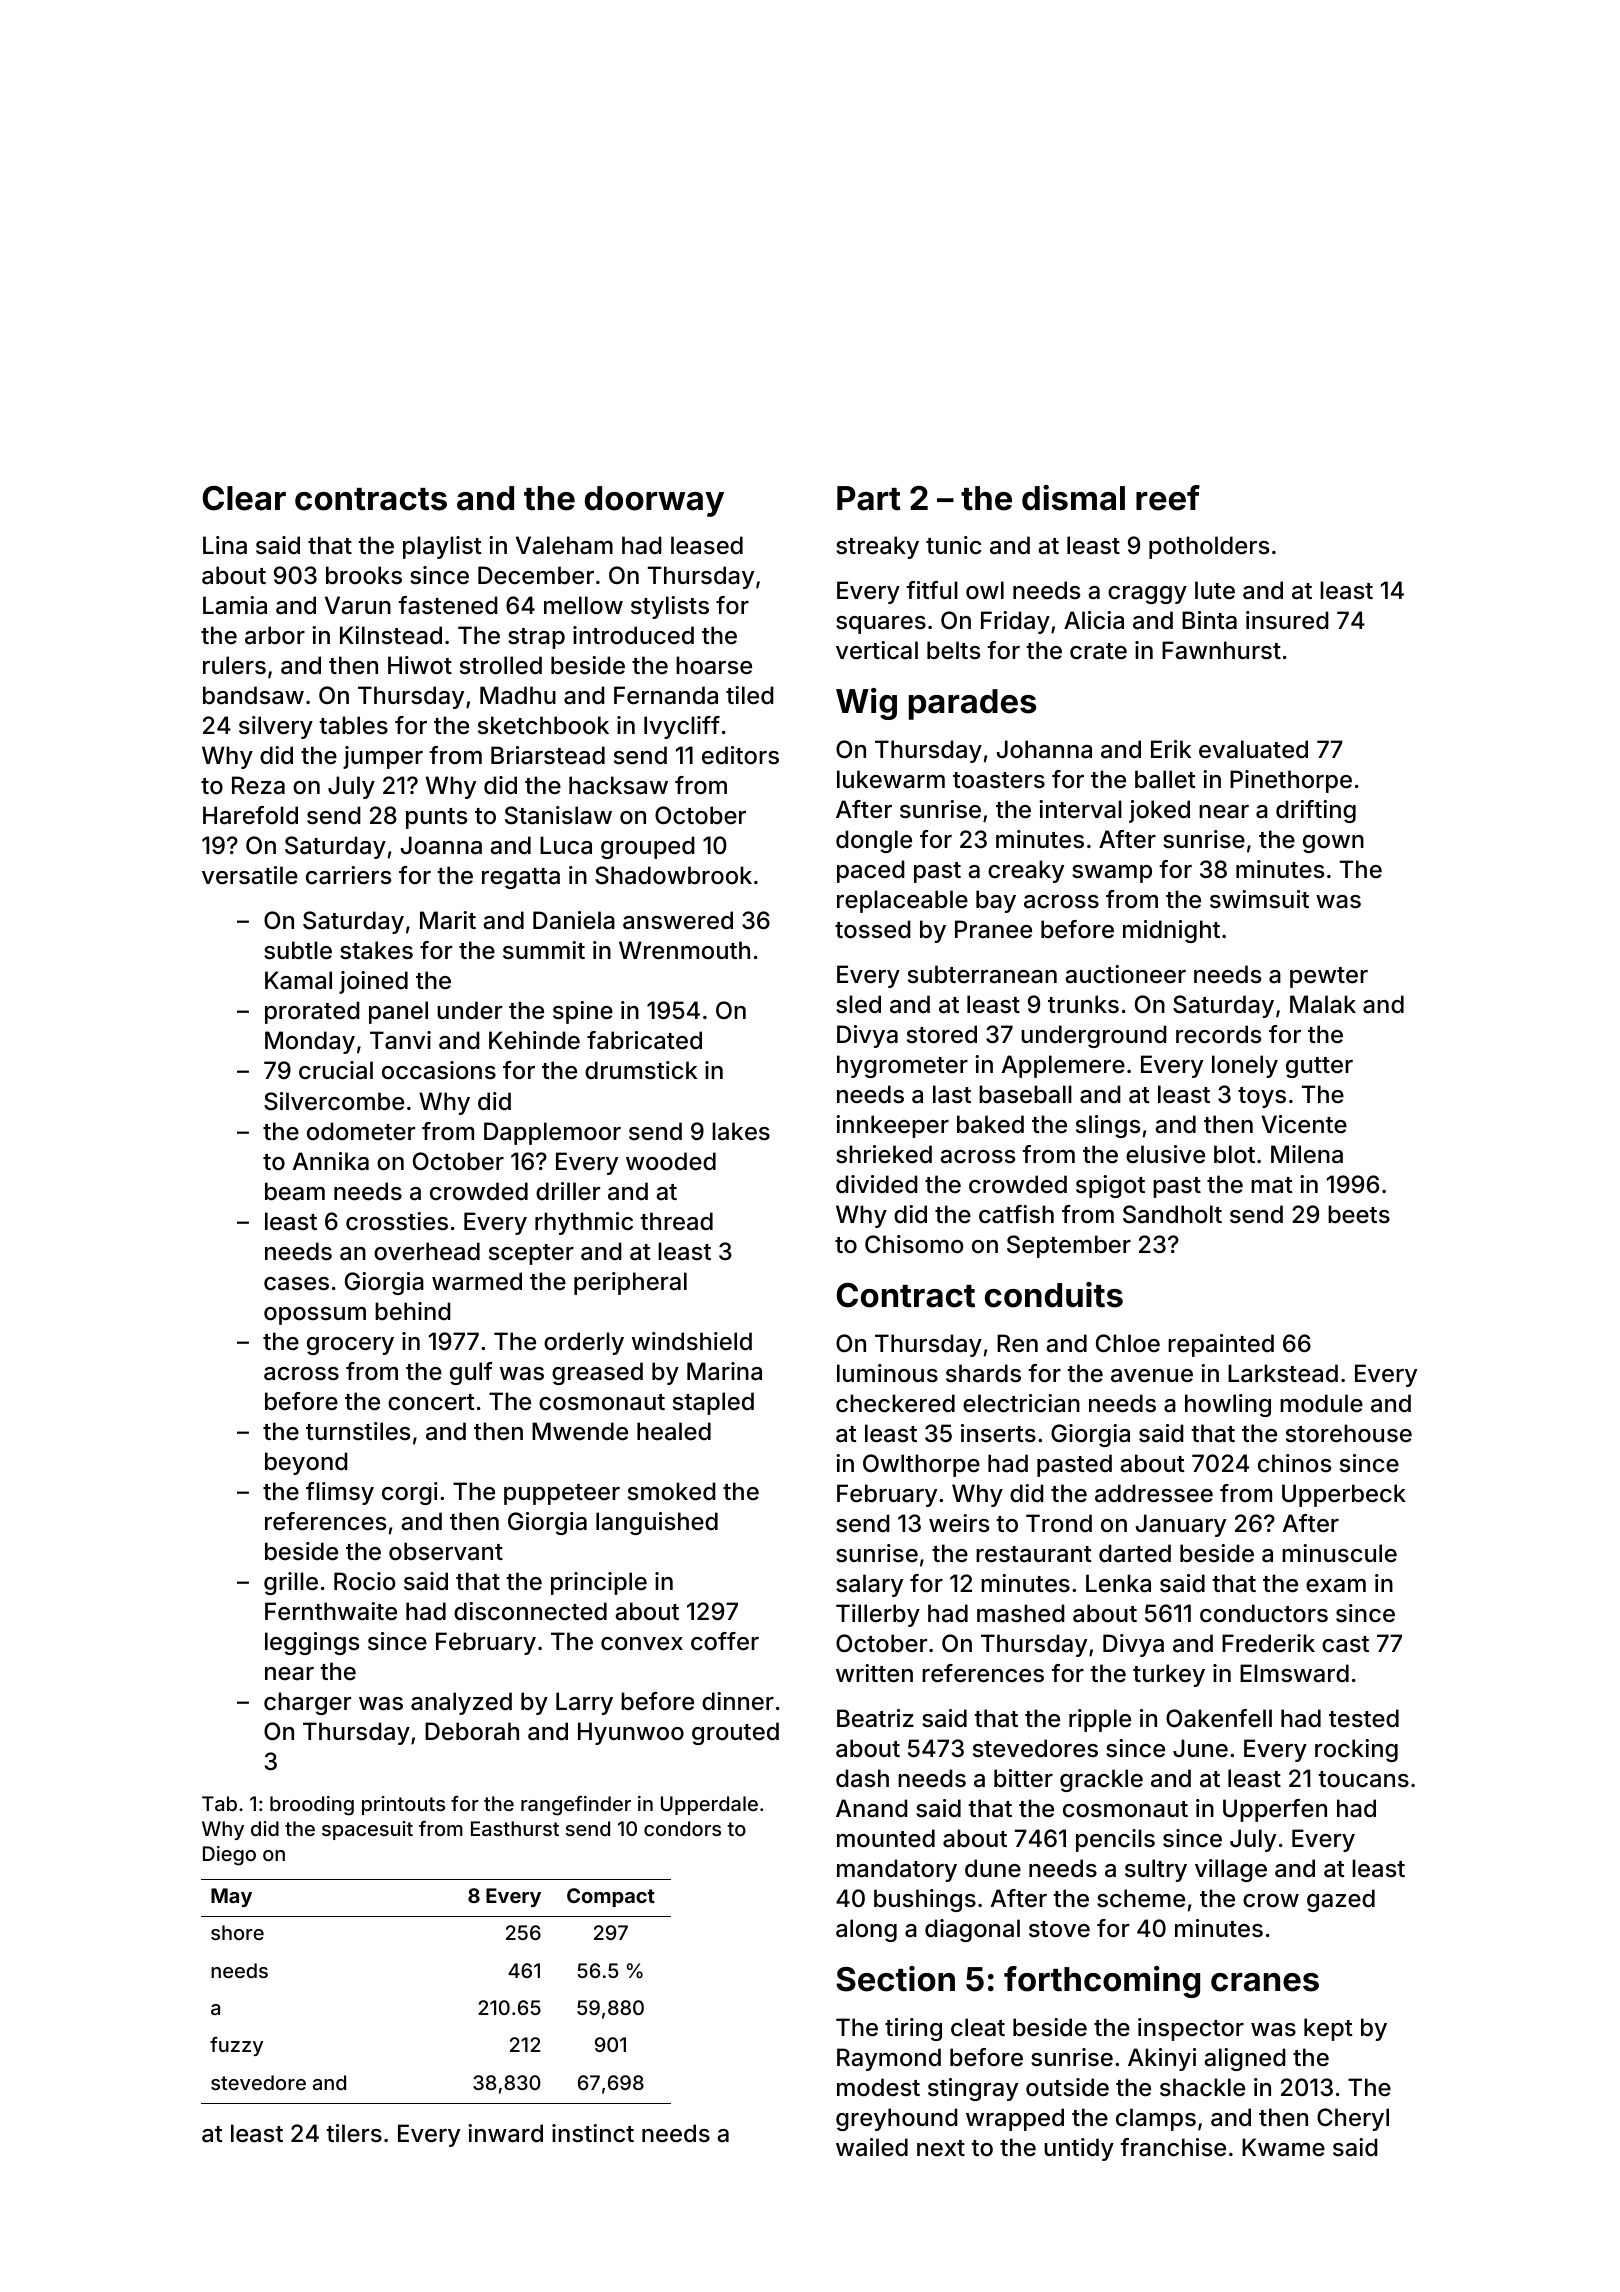 The height and width of the screenshot is (2292, 1620). Describe the element at coordinates (866, 704) in the screenshot. I see `Wig` at that location.
